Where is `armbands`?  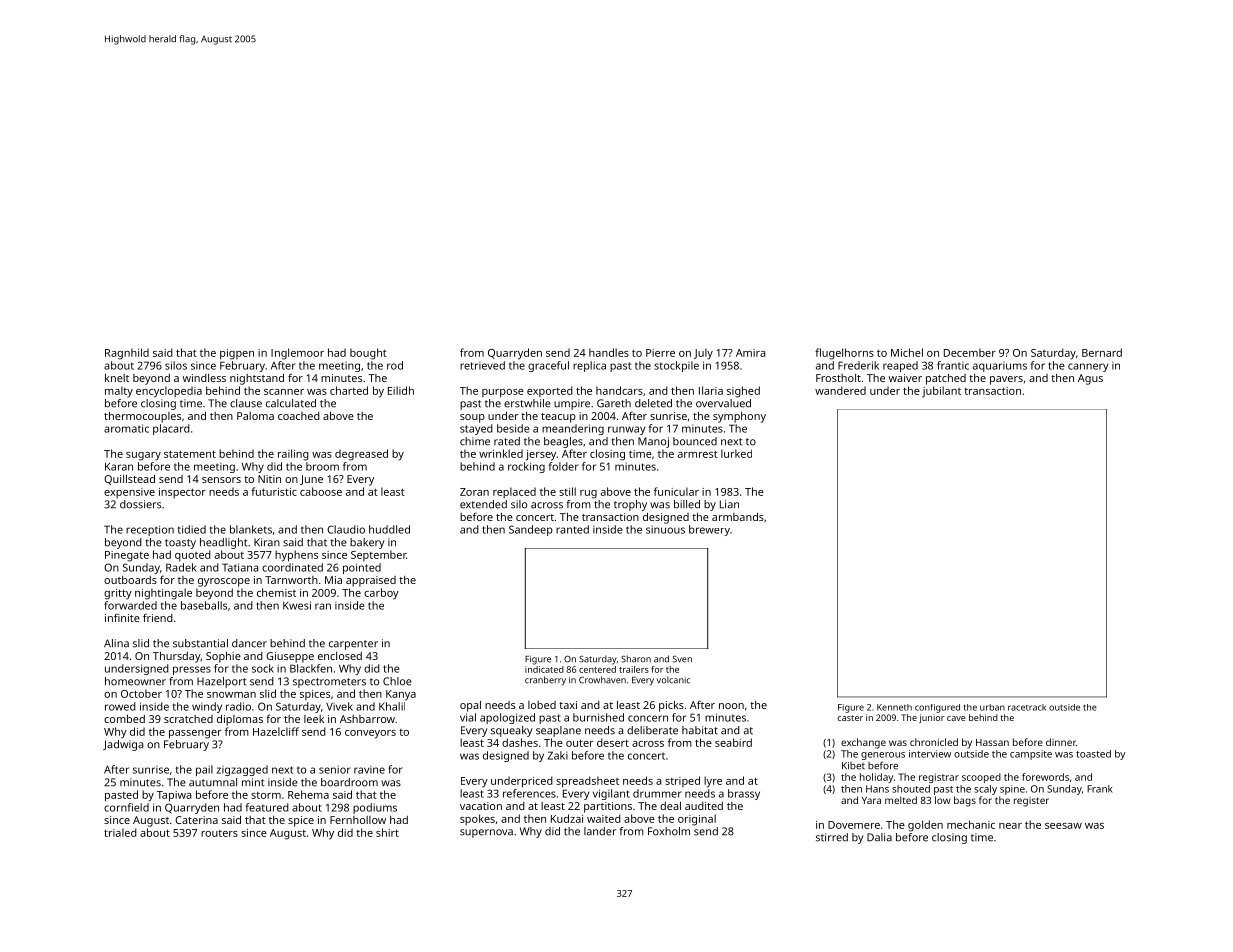
armbands is located at coordinates (738, 516).
